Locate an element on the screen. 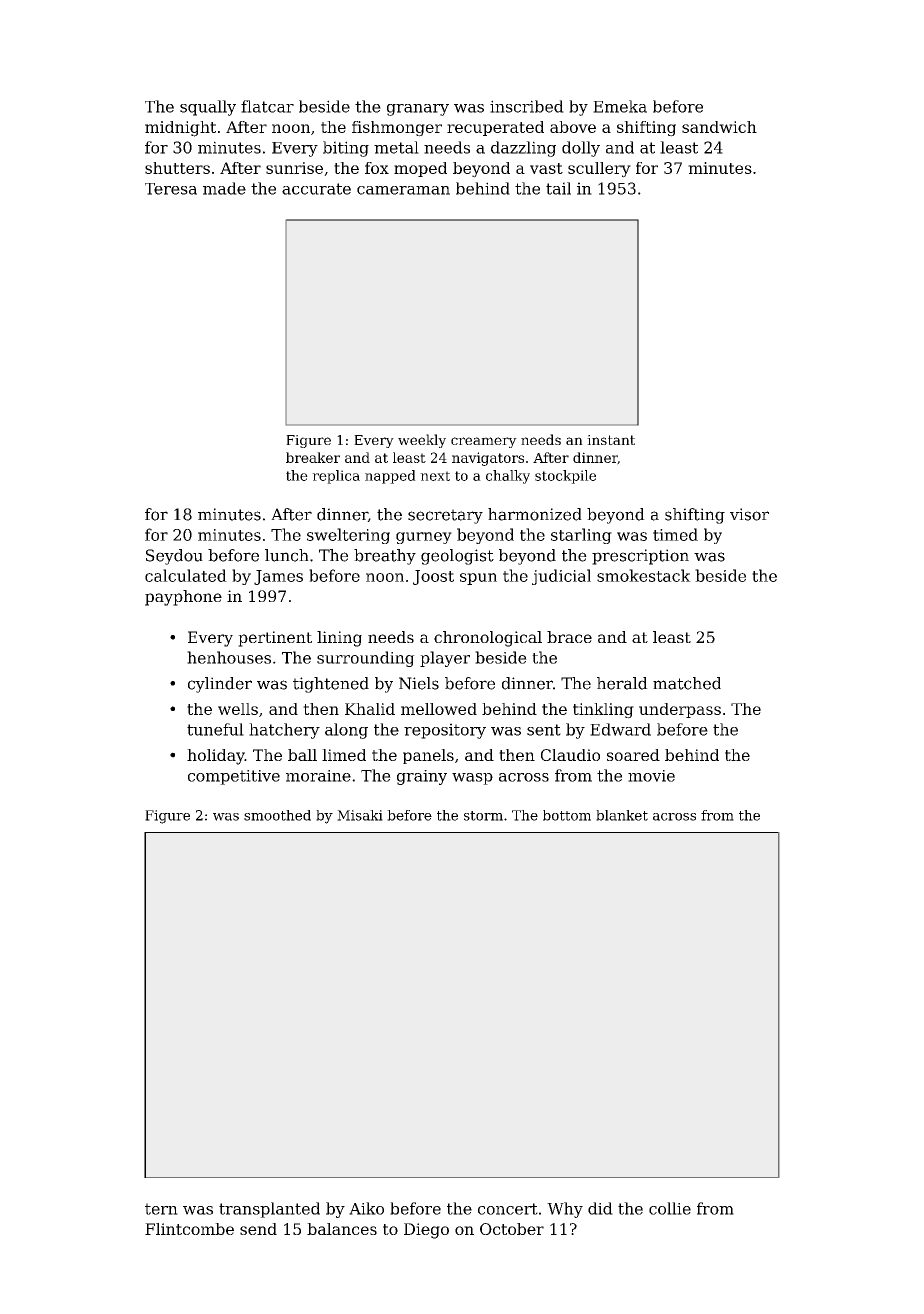  wasp is located at coordinates (472, 779).
